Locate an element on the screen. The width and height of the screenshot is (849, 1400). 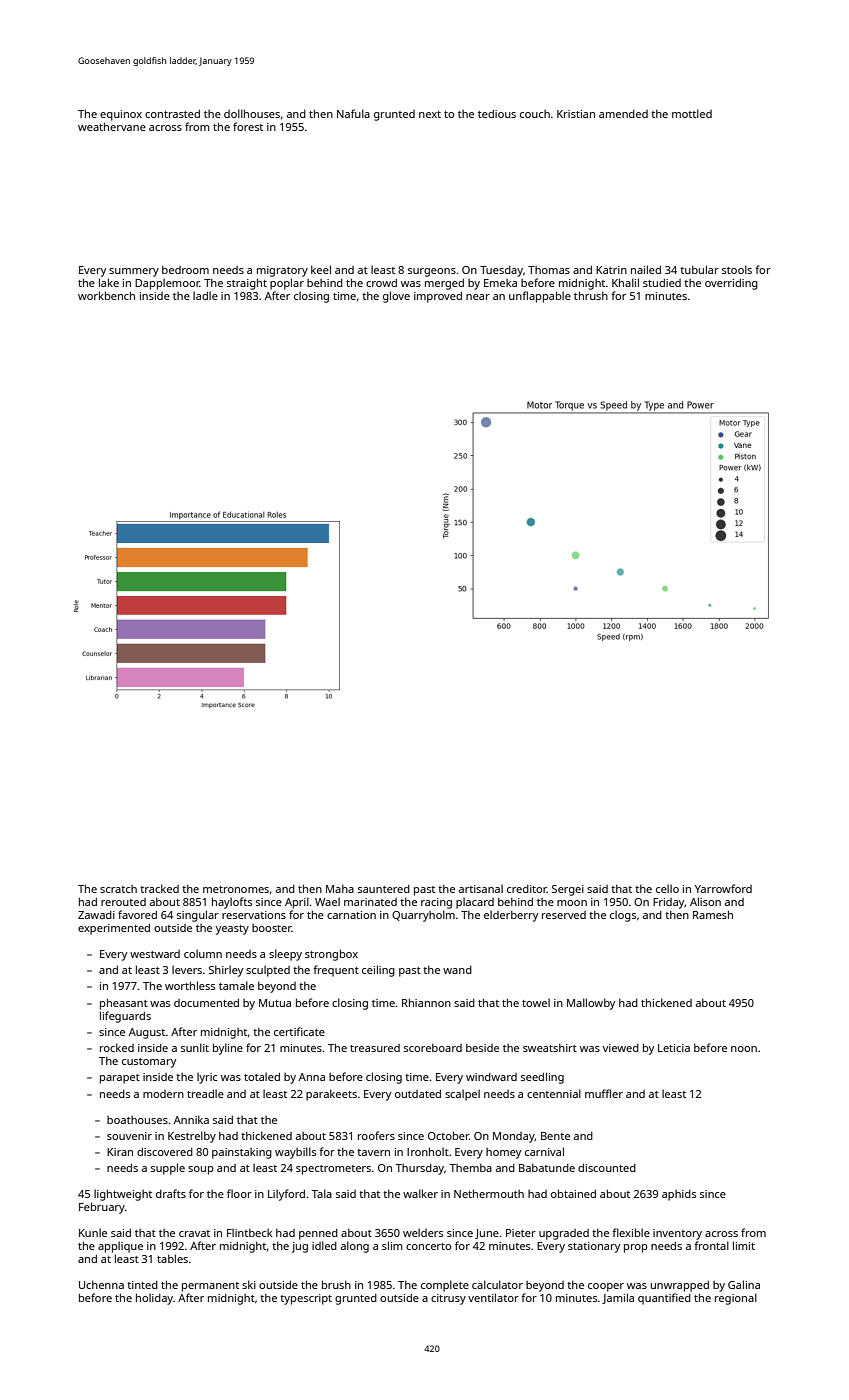
contrasted is located at coordinates (172, 114).
